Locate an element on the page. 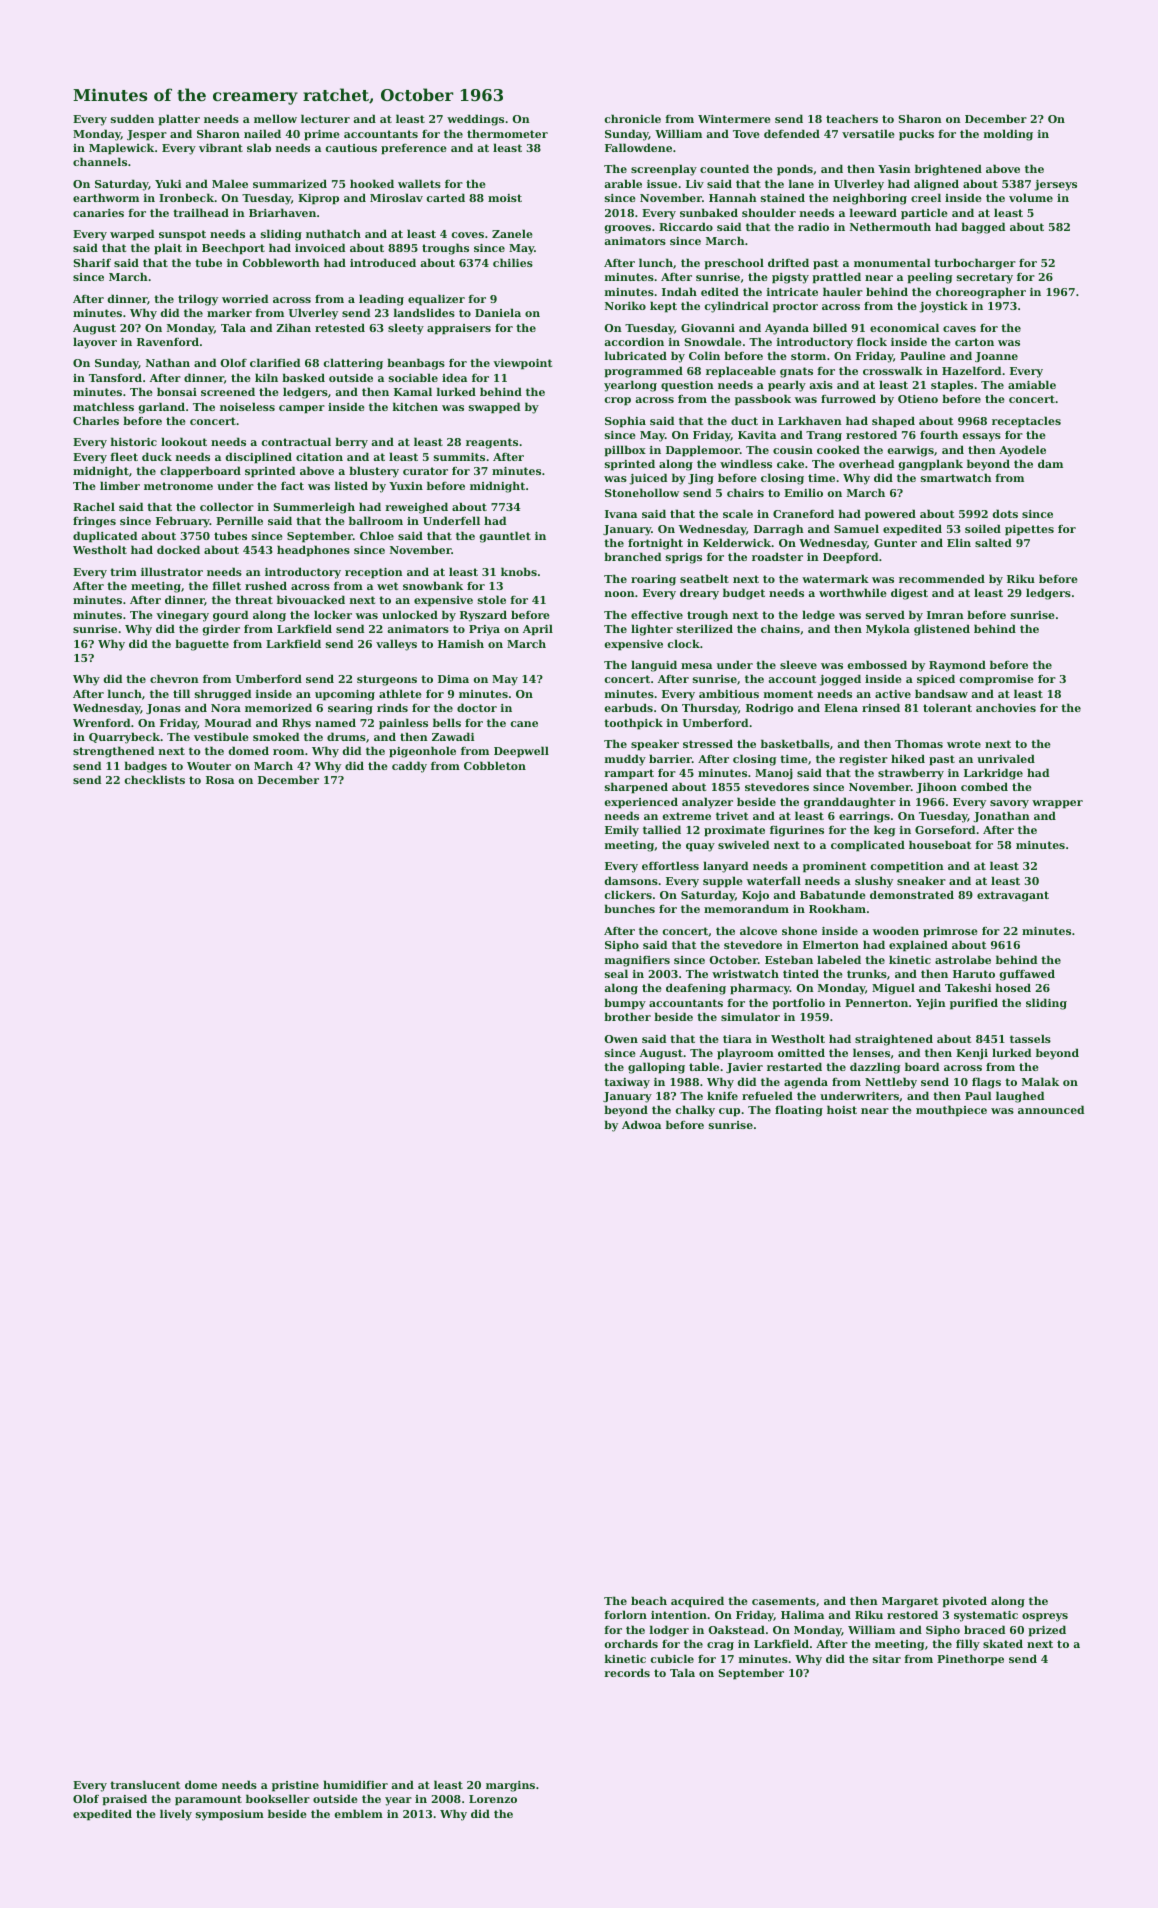 This image has height=1908, width=1158. molding is located at coordinates (1008, 135).
